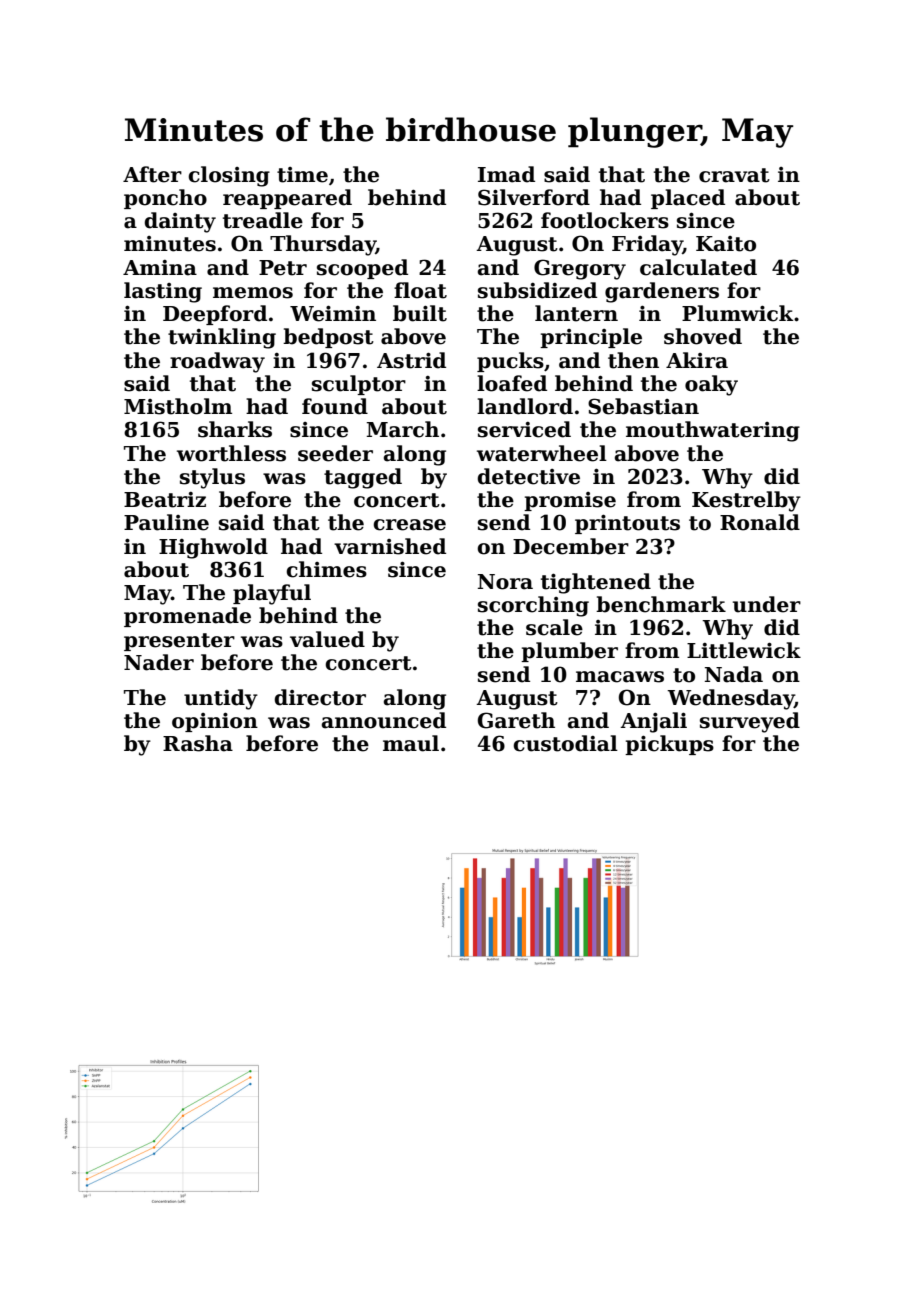 This screenshot has width=924, height=1314. Describe the element at coordinates (506, 174) in the screenshot. I see `Imad` at that location.
